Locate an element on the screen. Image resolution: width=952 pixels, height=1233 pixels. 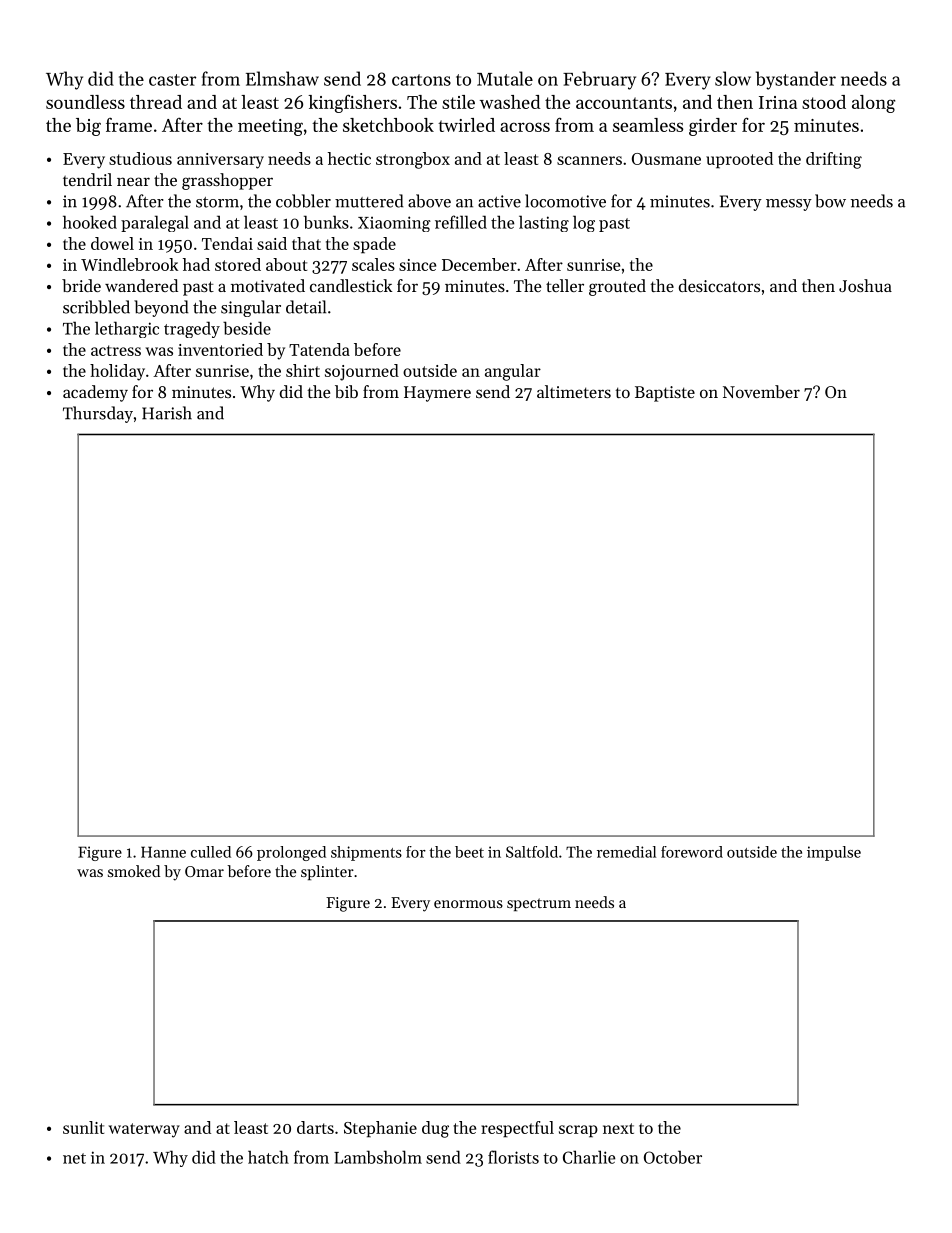
hectic is located at coordinates (349, 158).
